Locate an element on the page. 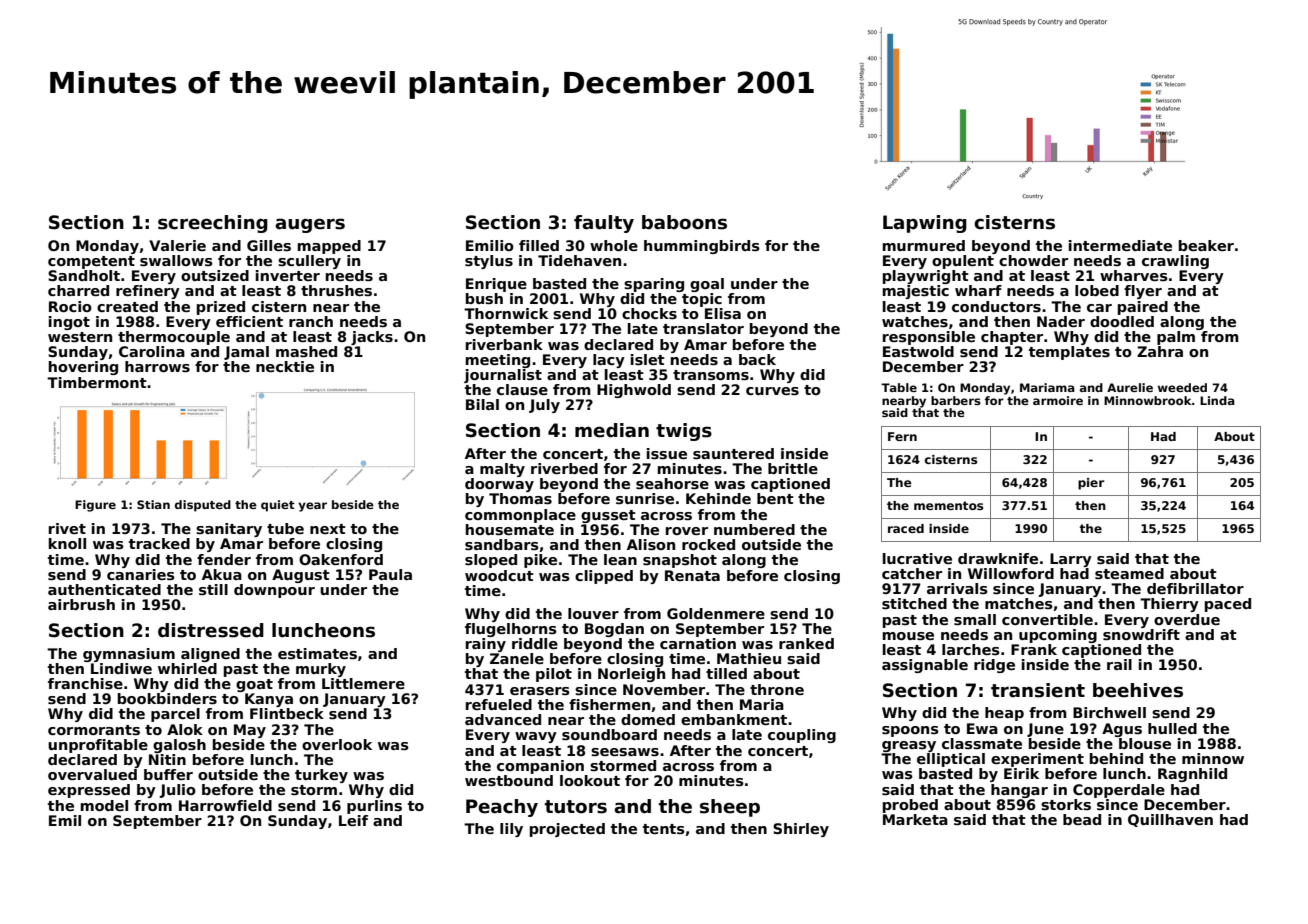 This page has height=924, width=1308. Lapwing is located at coordinates (925, 224).
